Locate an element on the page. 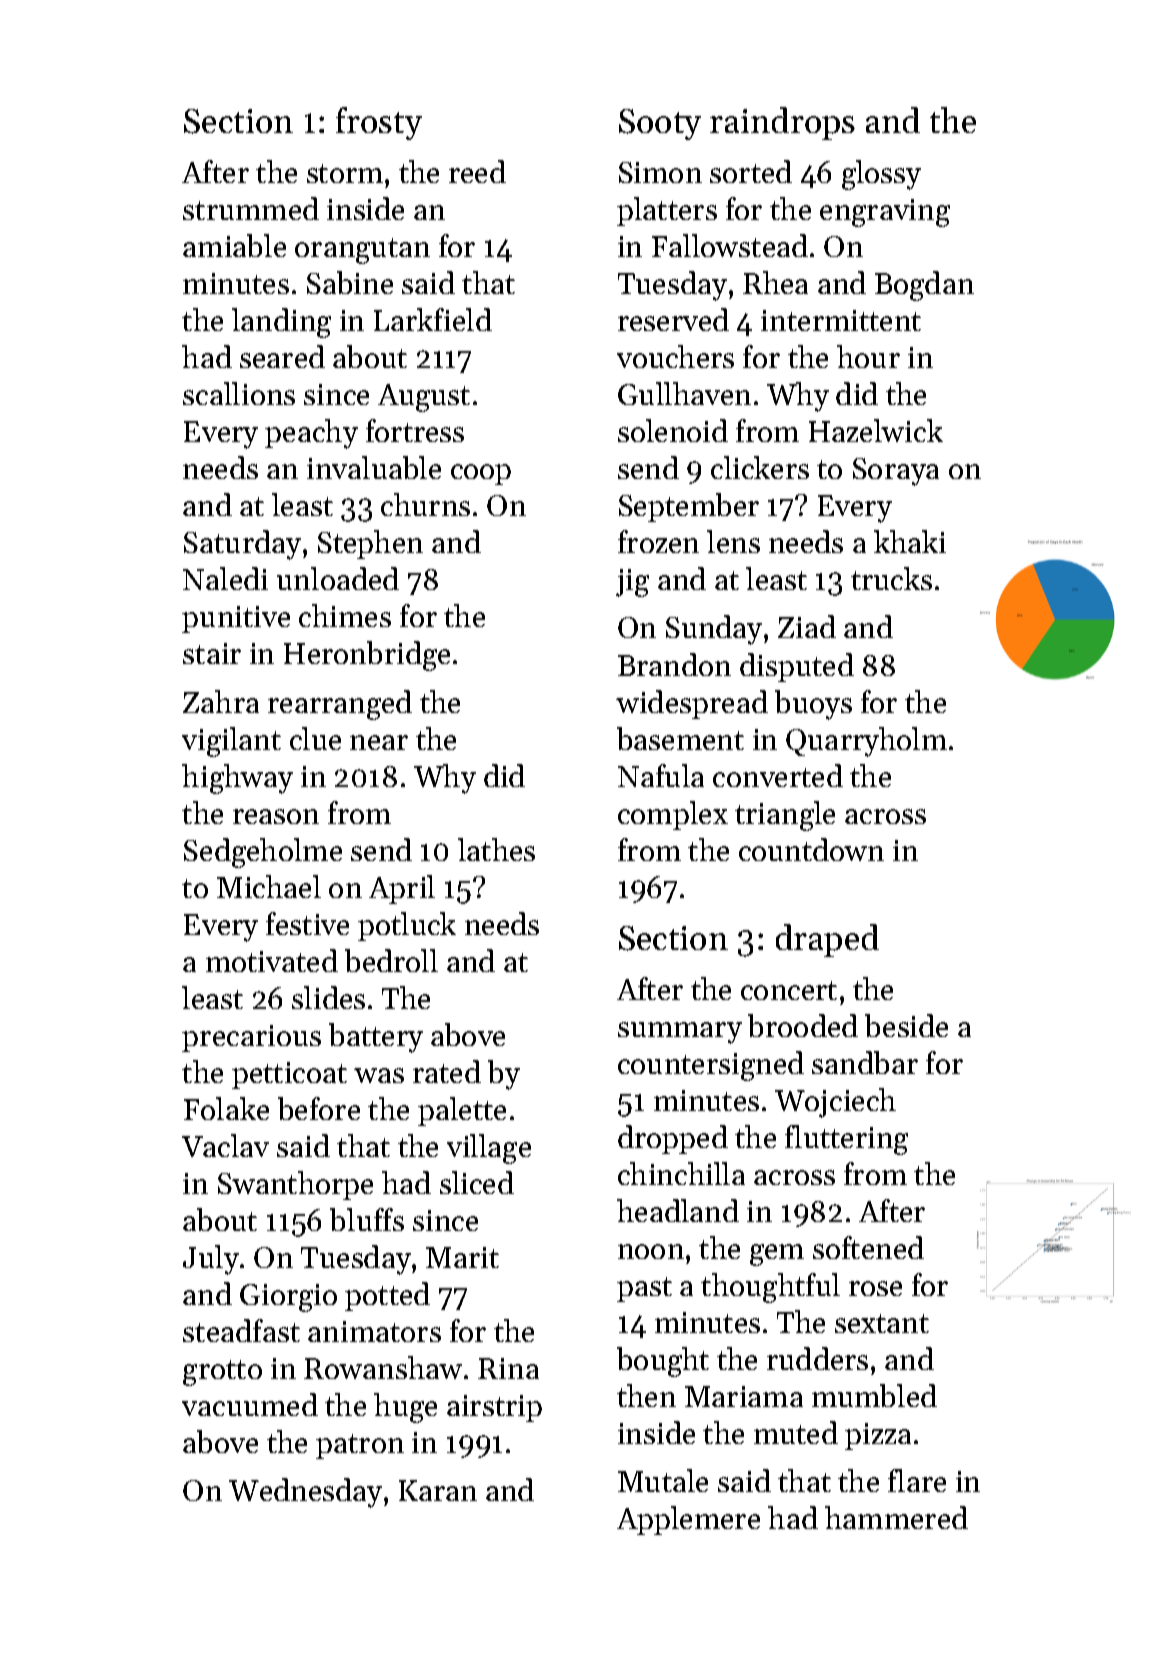  Sooty is located at coordinates (660, 124).
